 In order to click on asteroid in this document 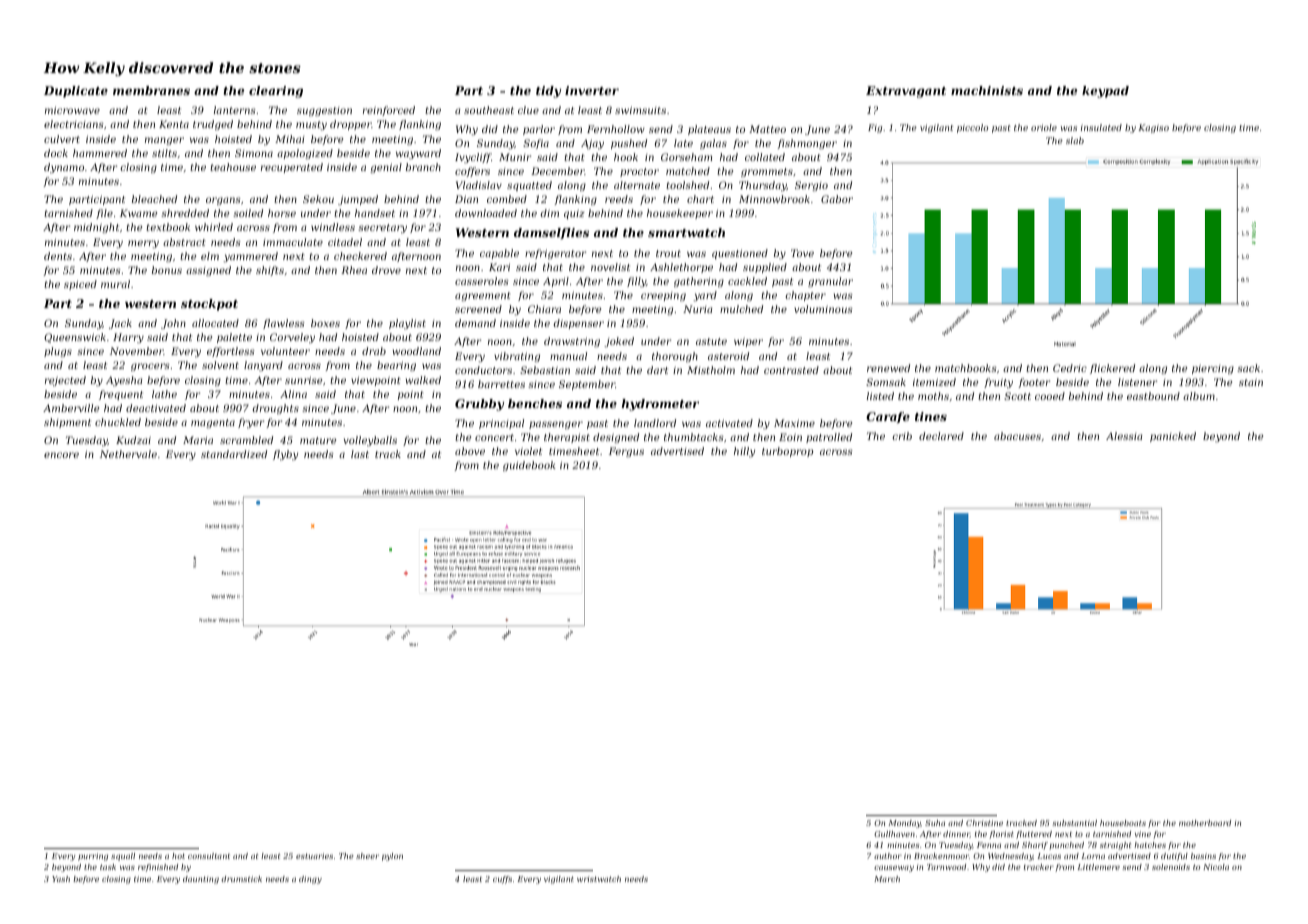, I will do `click(728, 356)`.
